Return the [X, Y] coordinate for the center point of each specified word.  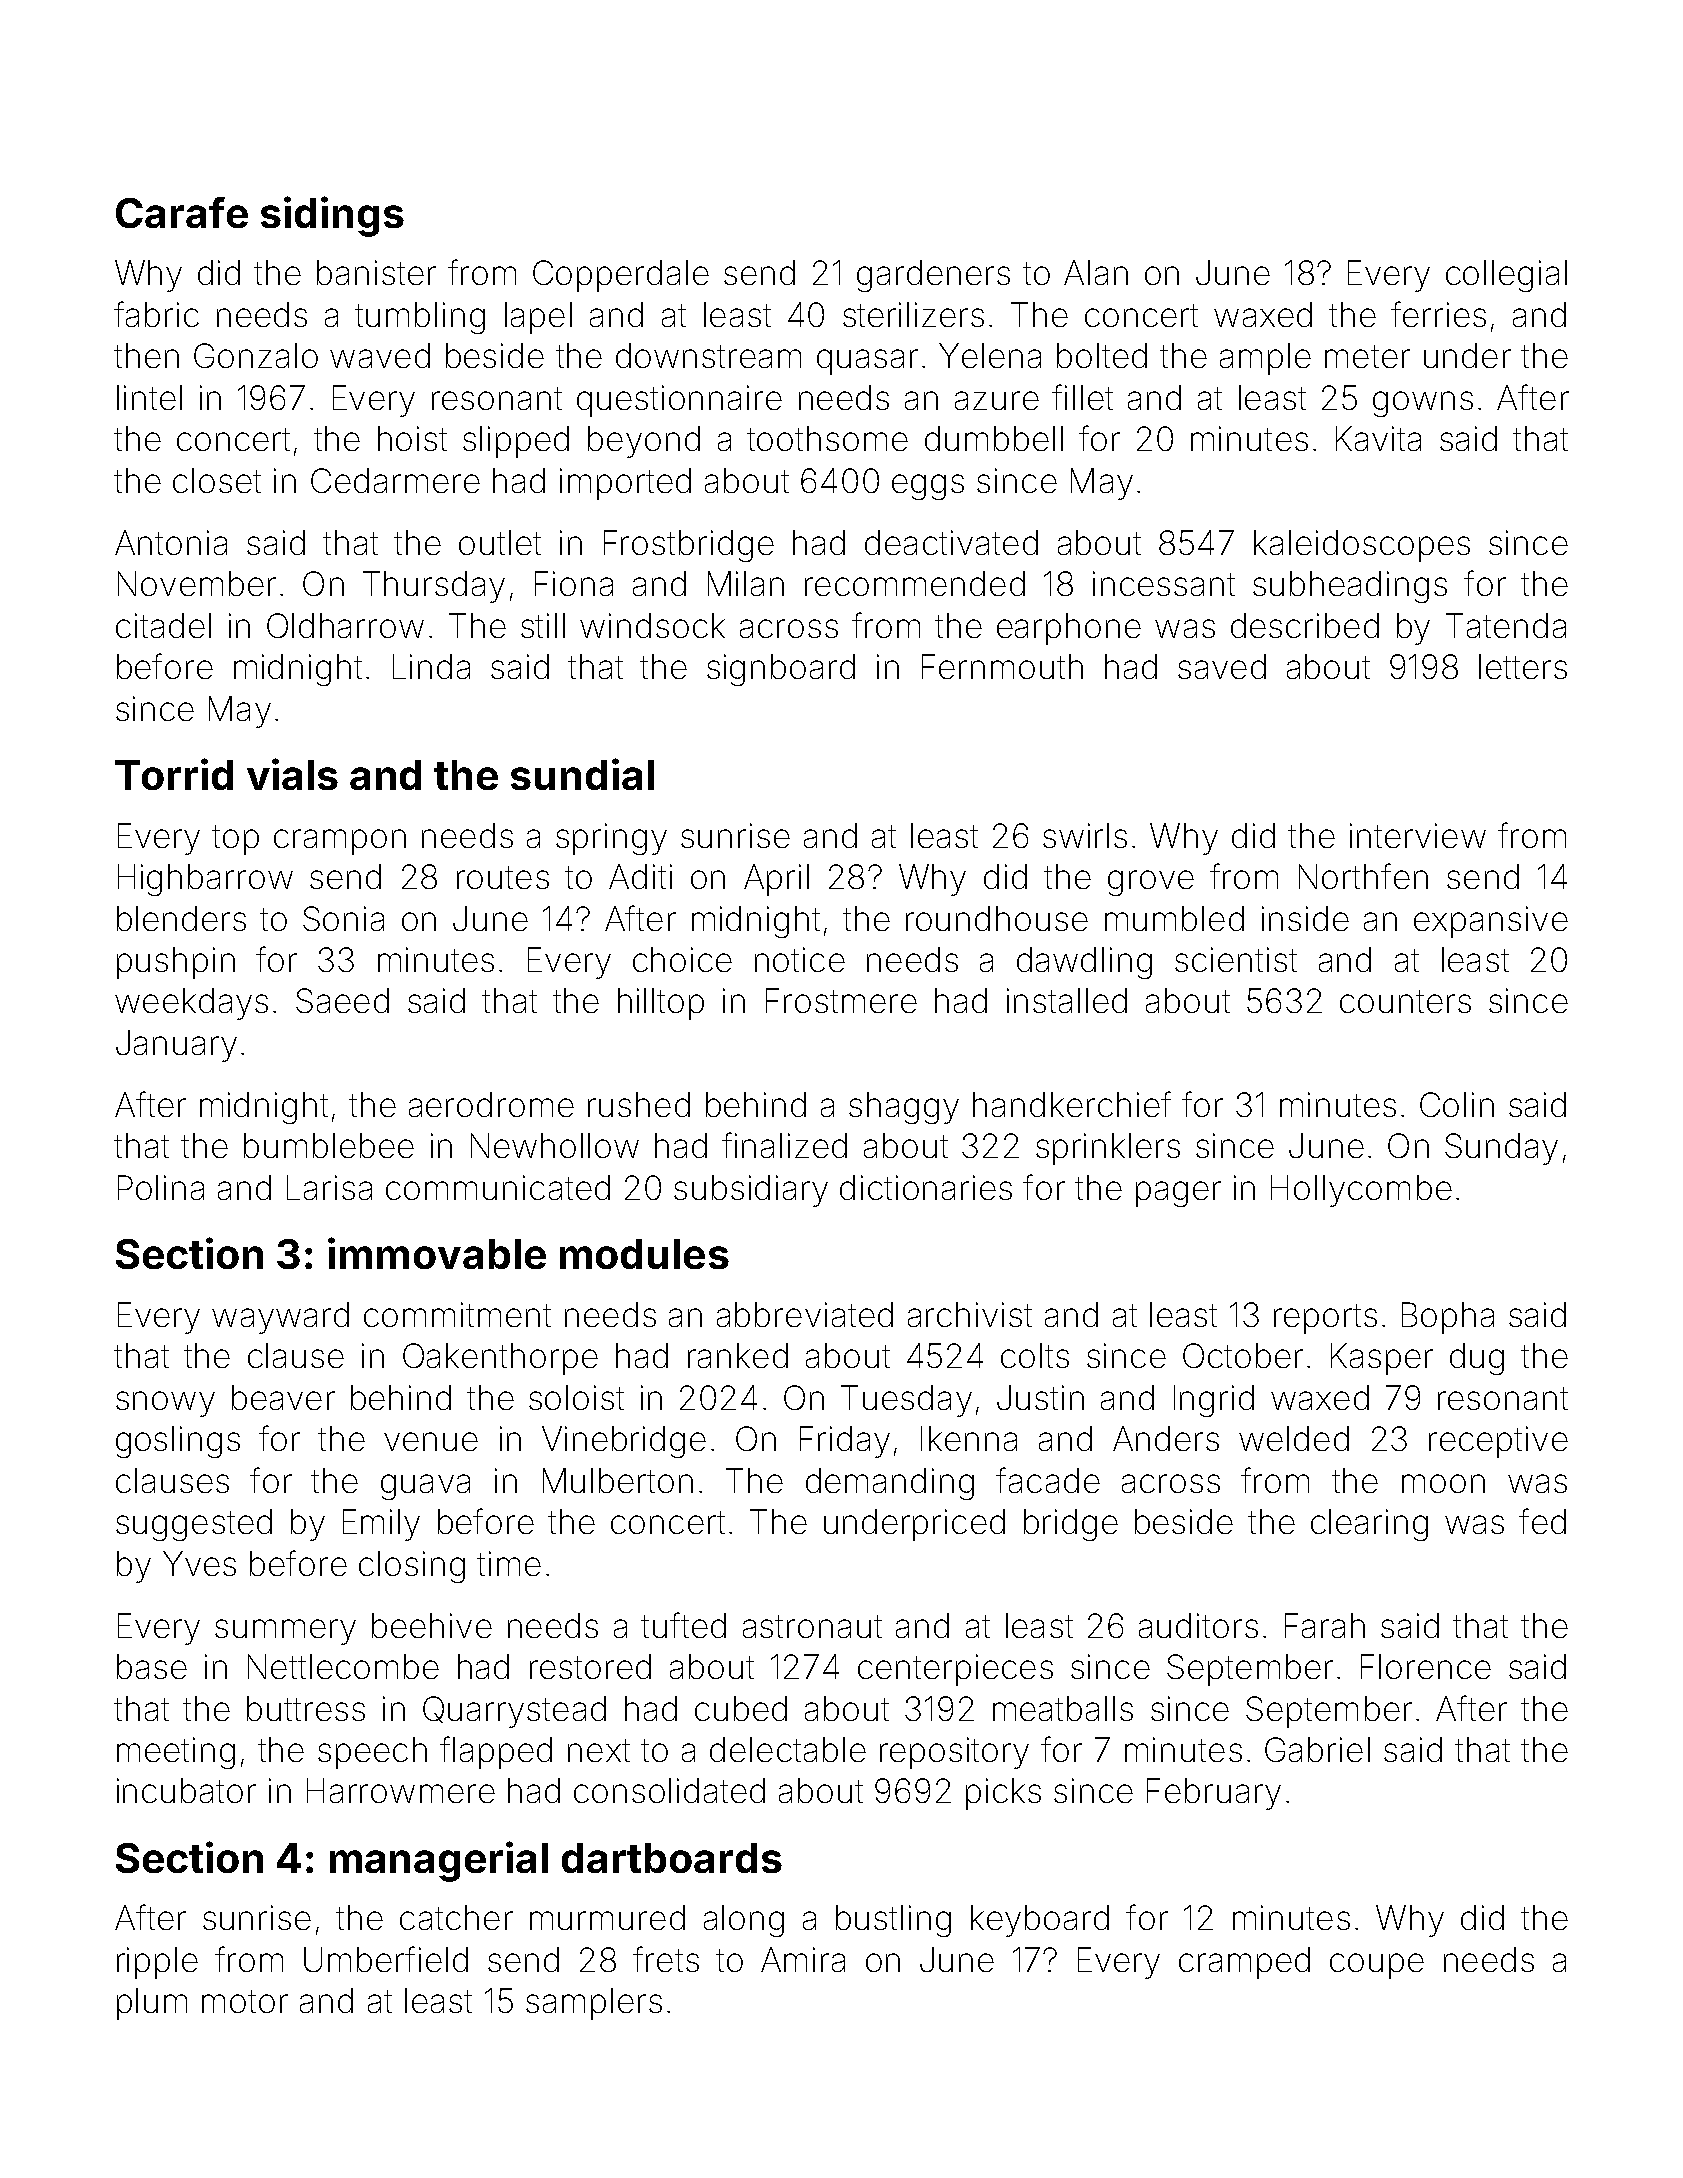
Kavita [1378, 438]
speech [372, 1753]
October [1243, 1355]
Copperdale [621, 276]
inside [1305, 918]
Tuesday [906, 1401]
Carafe [182, 212]
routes [503, 877]
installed [1067, 1000]
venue [431, 1441]
